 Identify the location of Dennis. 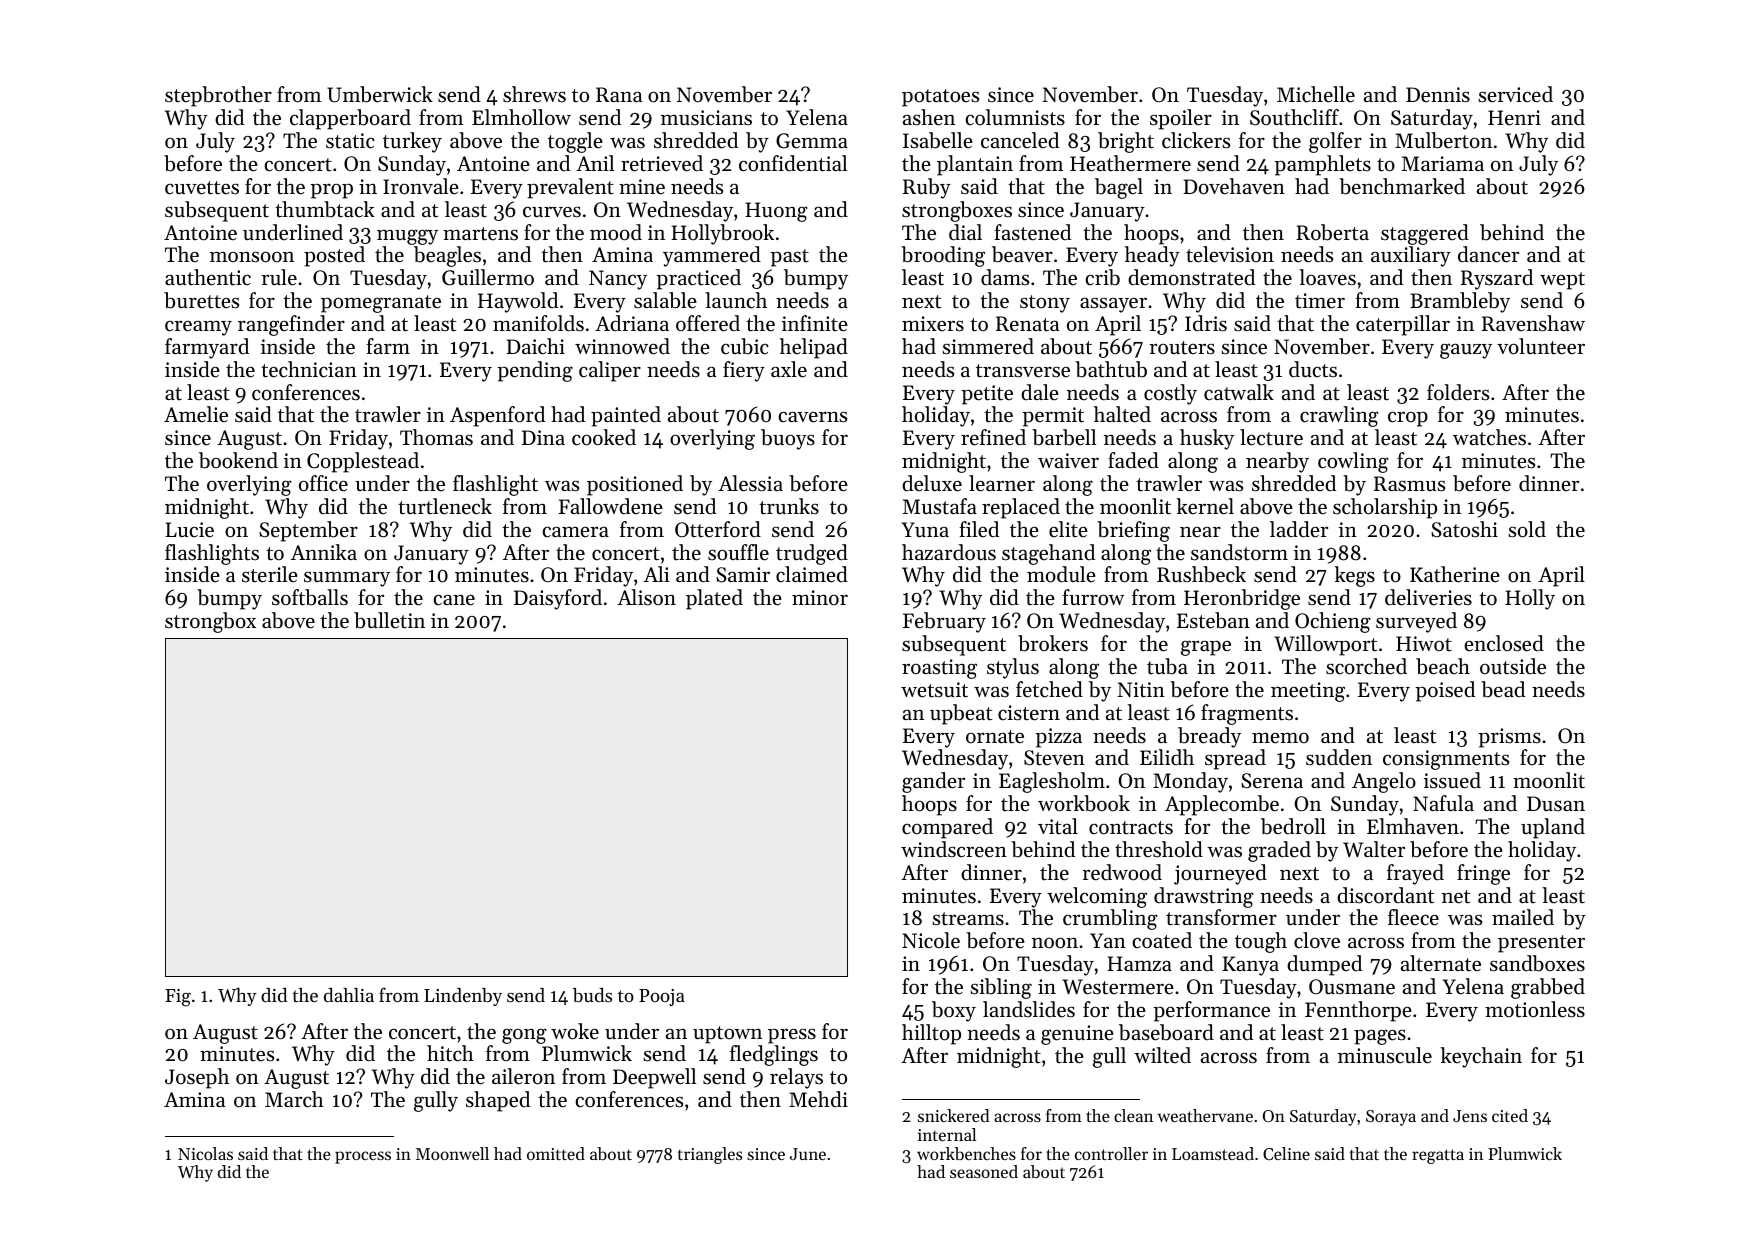
(1438, 95).
